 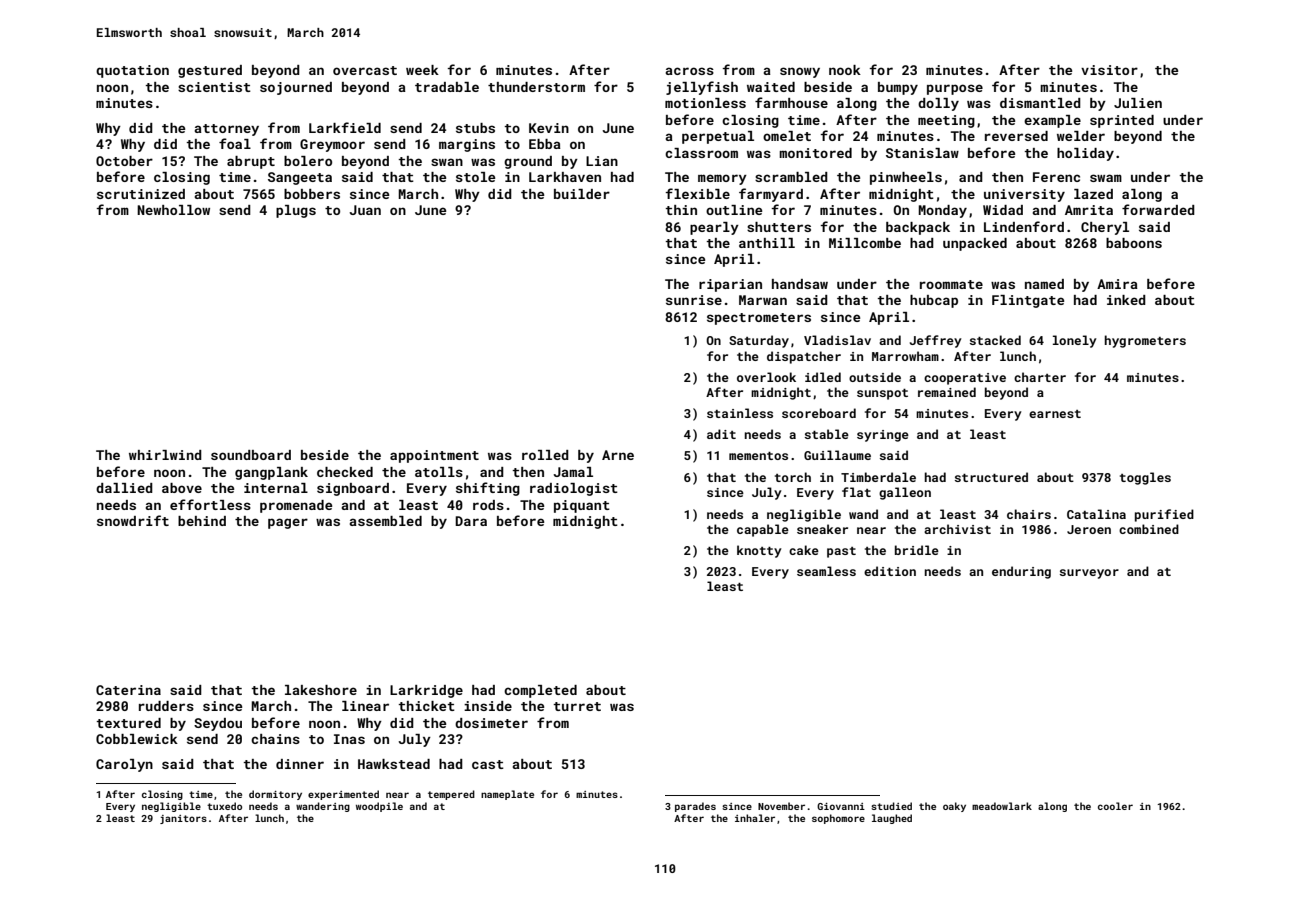 What do you see at coordinates (507, 795) in the page?
I see `nameplate` at bounding box center [507, 795].
